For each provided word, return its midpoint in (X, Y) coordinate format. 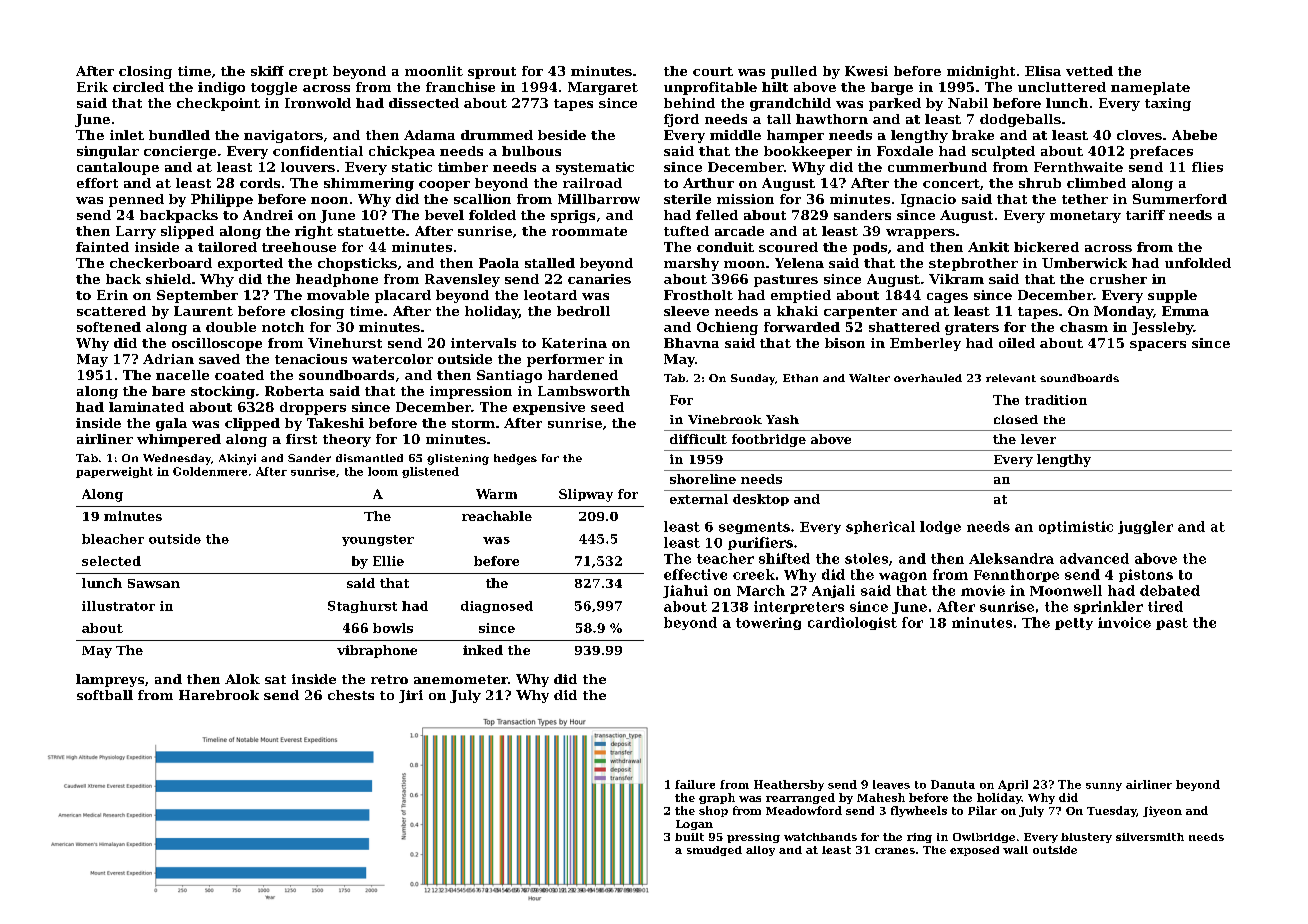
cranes (895, 851)
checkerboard (161, 263)
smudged (714, 851)
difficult (698, 439)
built (689, 837)
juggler (1145, 527)
